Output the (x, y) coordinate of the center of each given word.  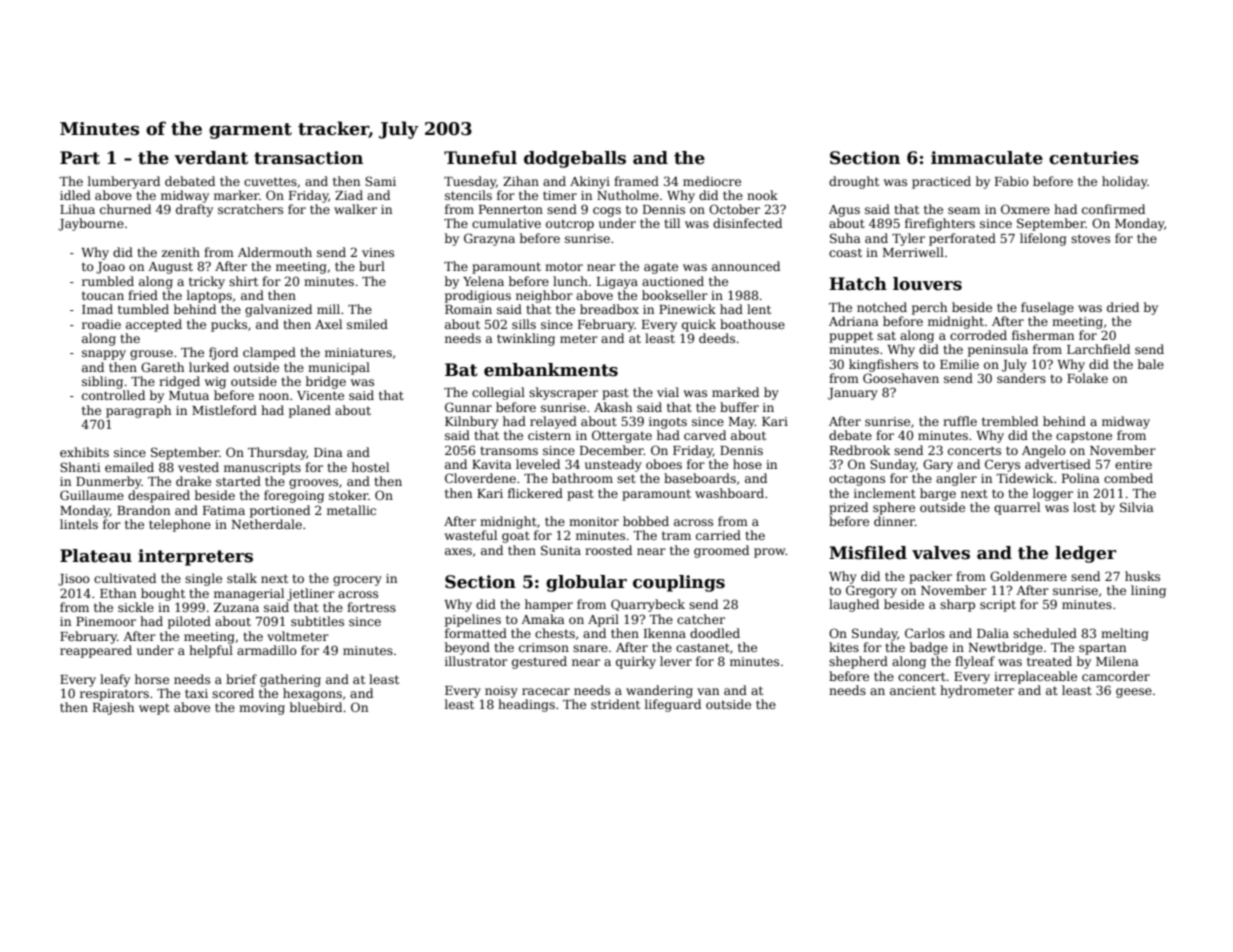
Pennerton (511, 209)
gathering (290, 680)
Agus (844, 211)
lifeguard (673, 705)
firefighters (940, 224)
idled (75, 195)
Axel (328, 324)
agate (661, 268)
